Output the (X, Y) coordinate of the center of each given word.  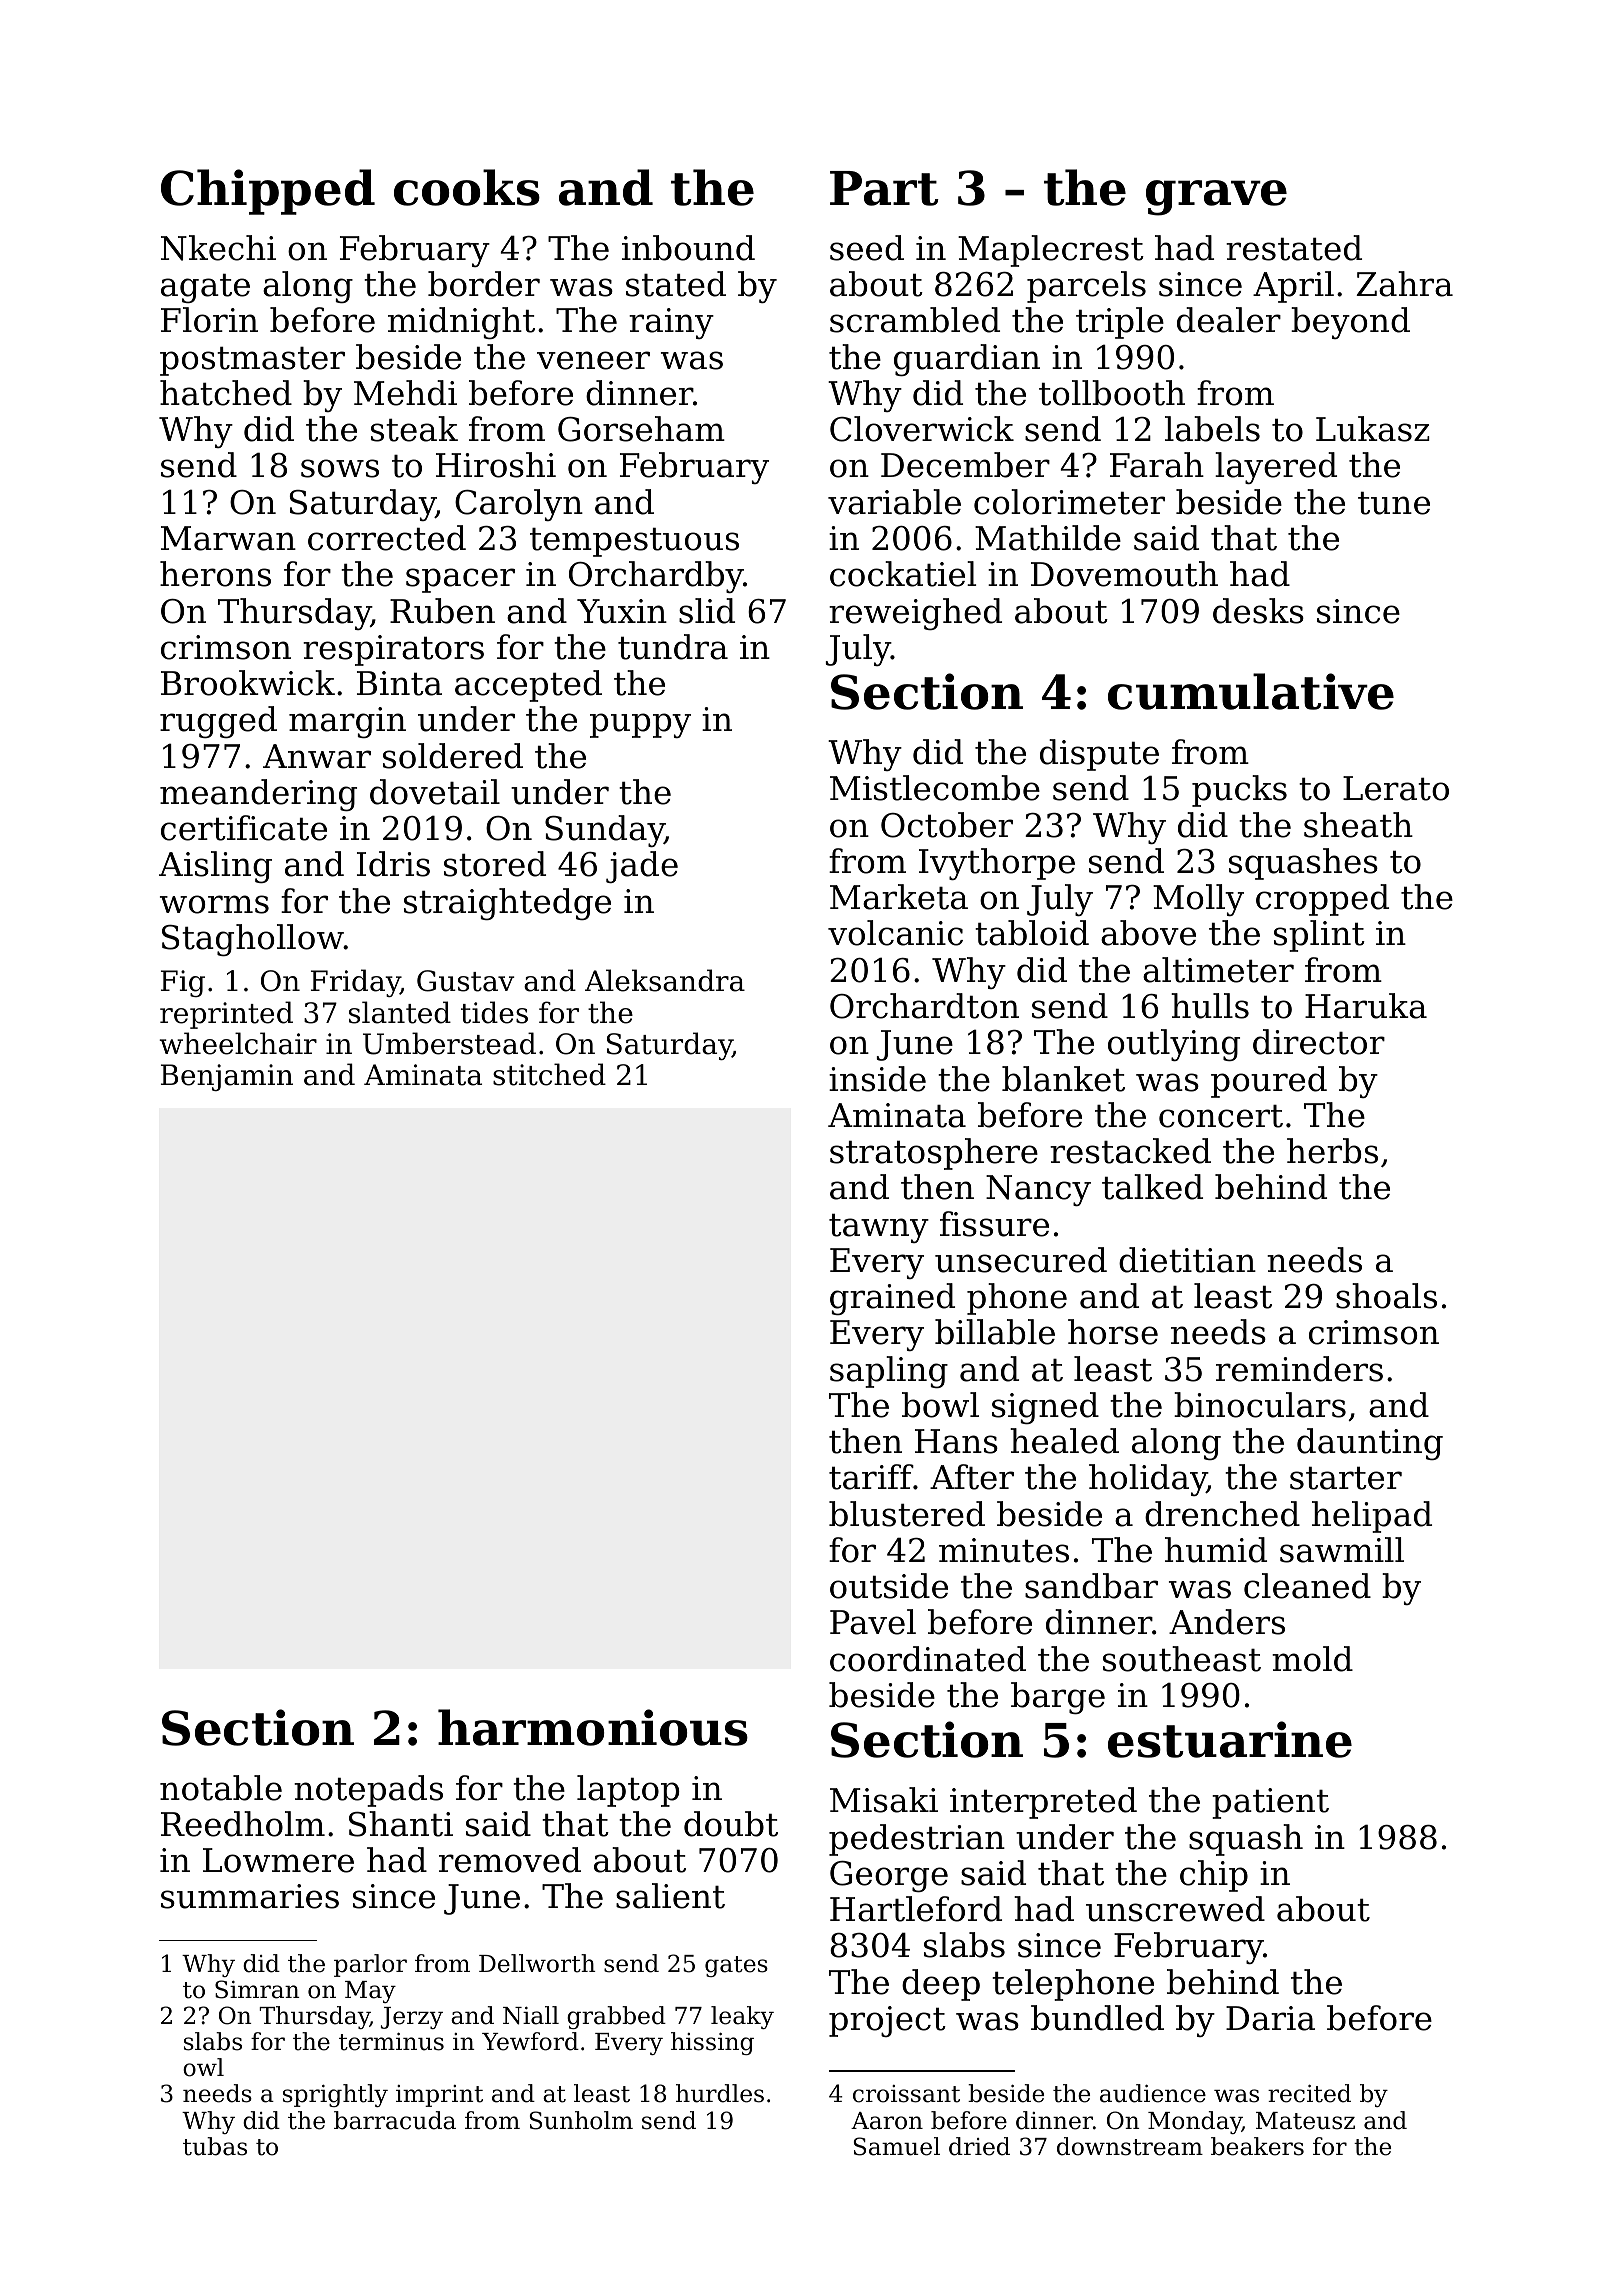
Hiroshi (496, 465)
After (972, 1477)
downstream (1130, 2146)
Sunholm (581, 2120)
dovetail (435, 792)
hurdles (720, 2093)
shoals (1386, 1296)
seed (867, 248)
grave (1216, 198)
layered (1276, 468)
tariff (871, 1477)
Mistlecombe (935, 788)
